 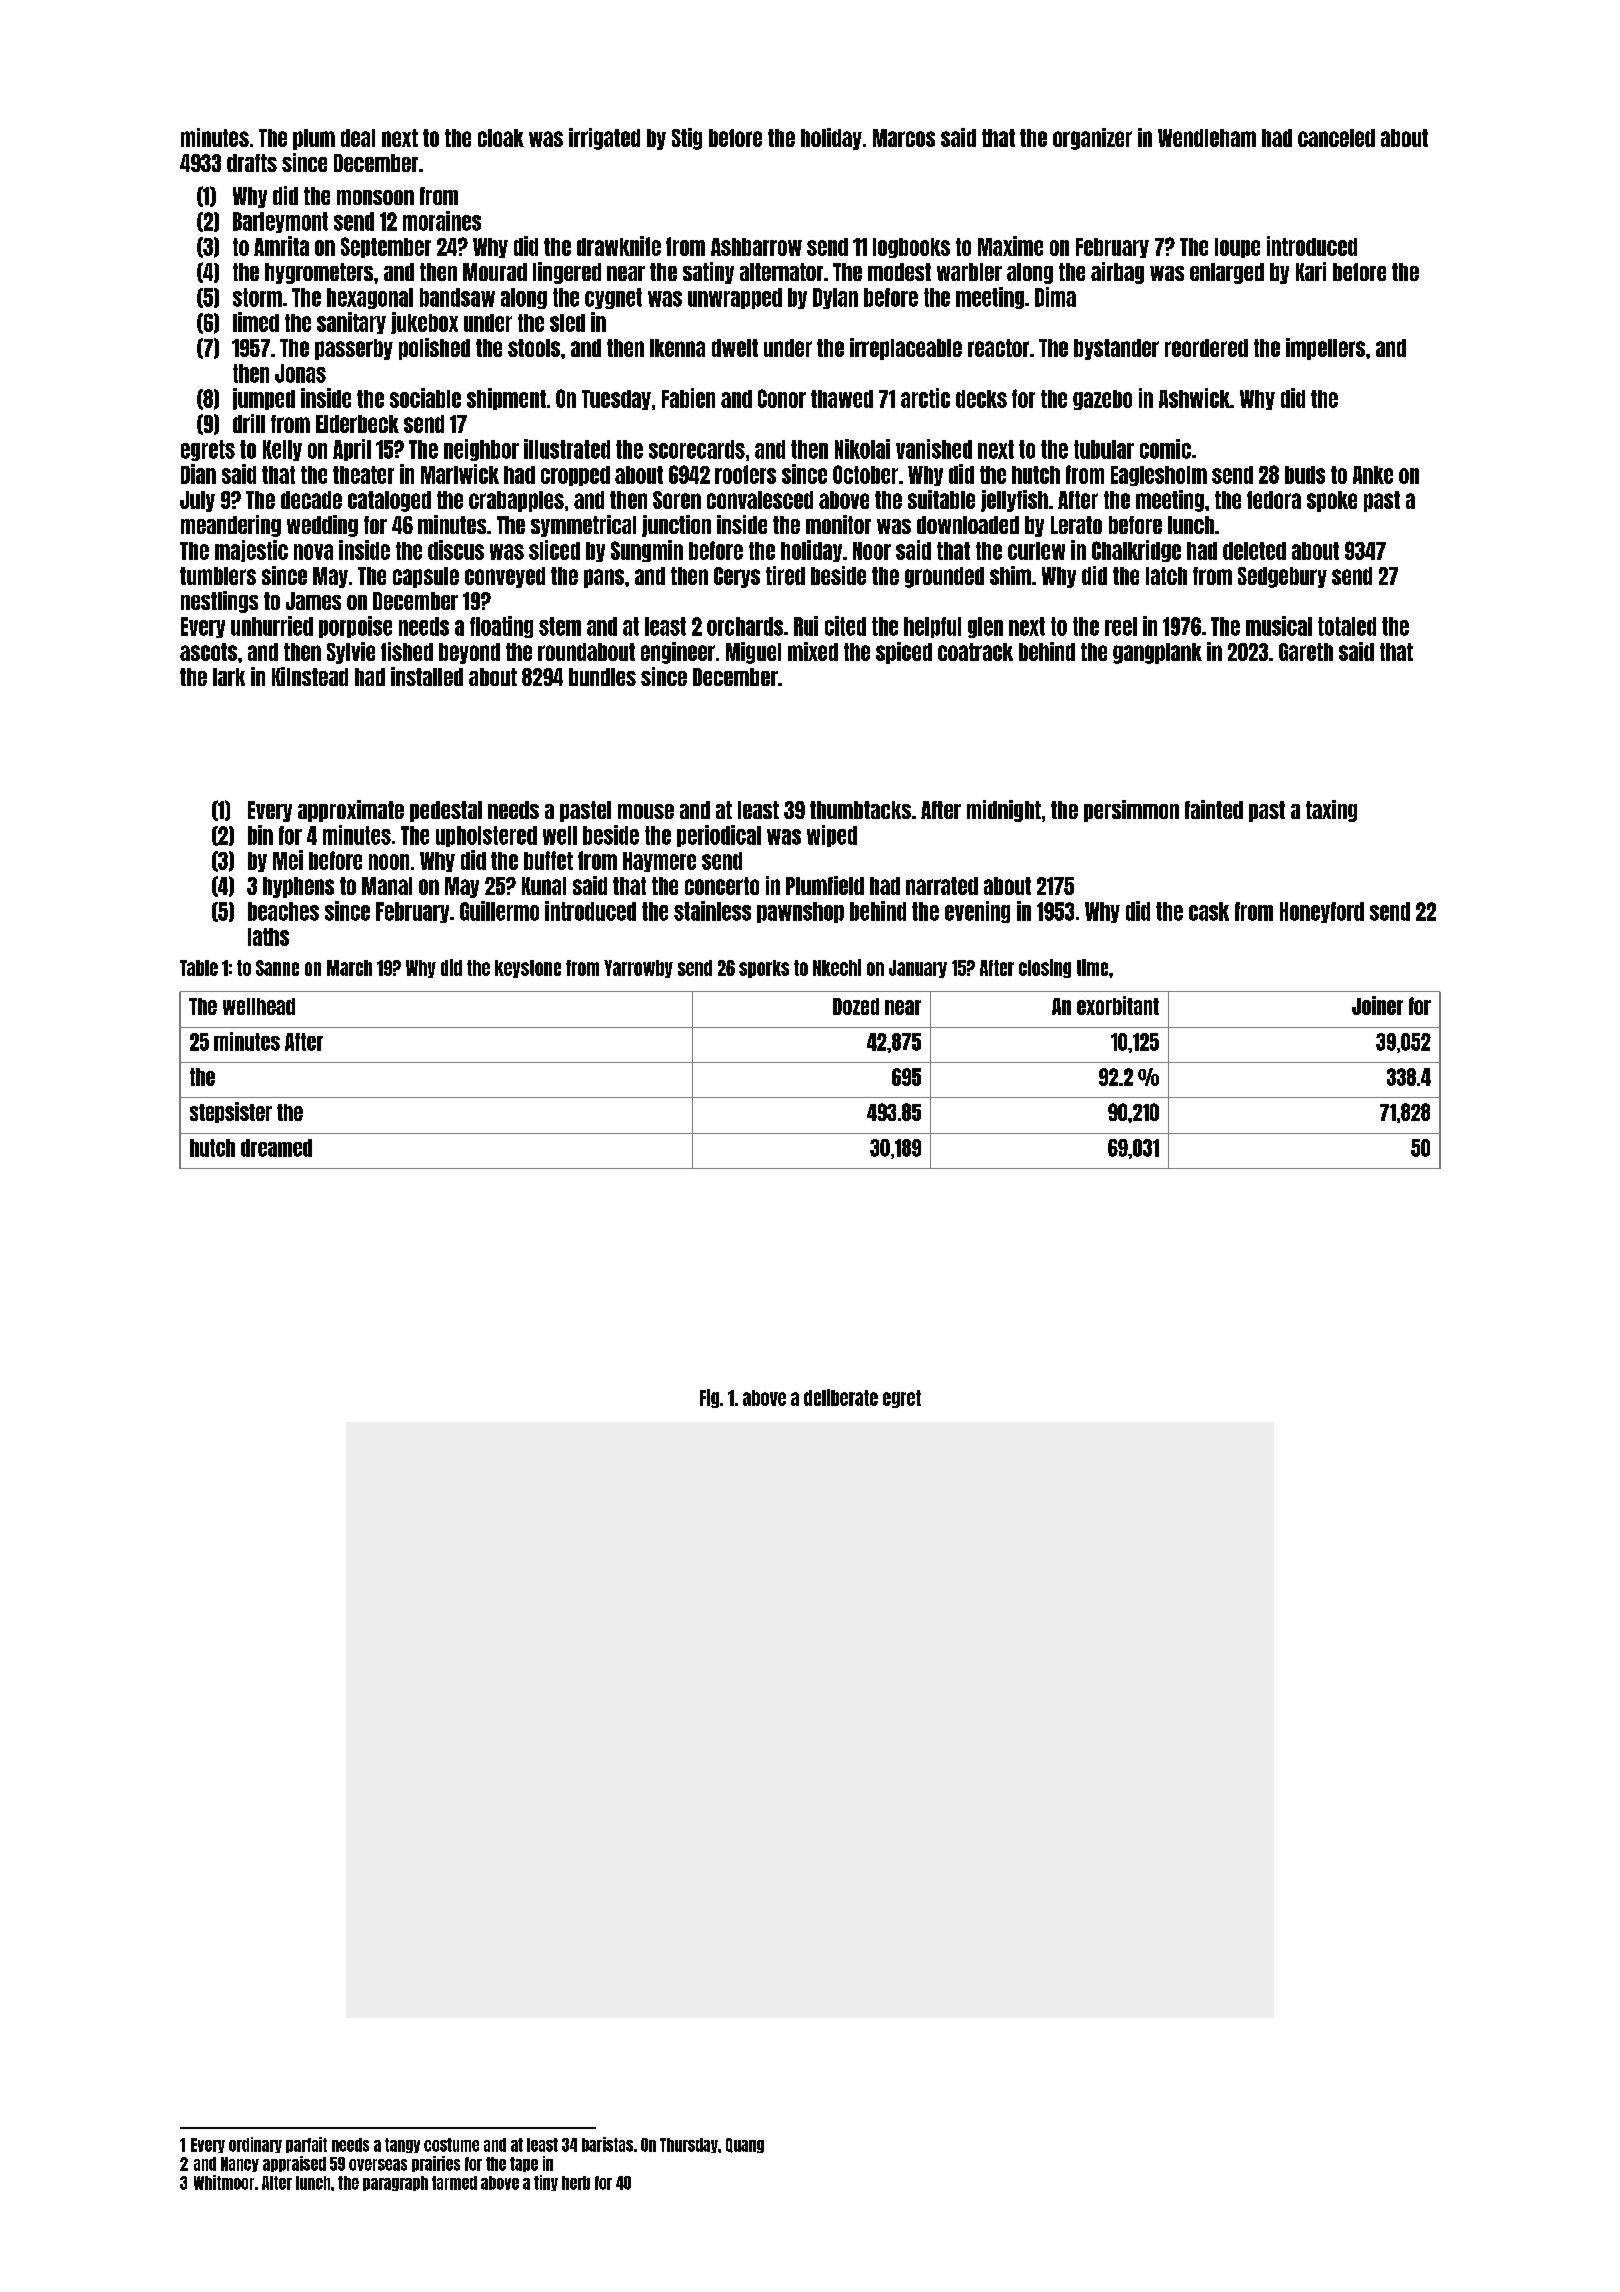 I want to click on Nikolai, so click(x=862, y=449).
